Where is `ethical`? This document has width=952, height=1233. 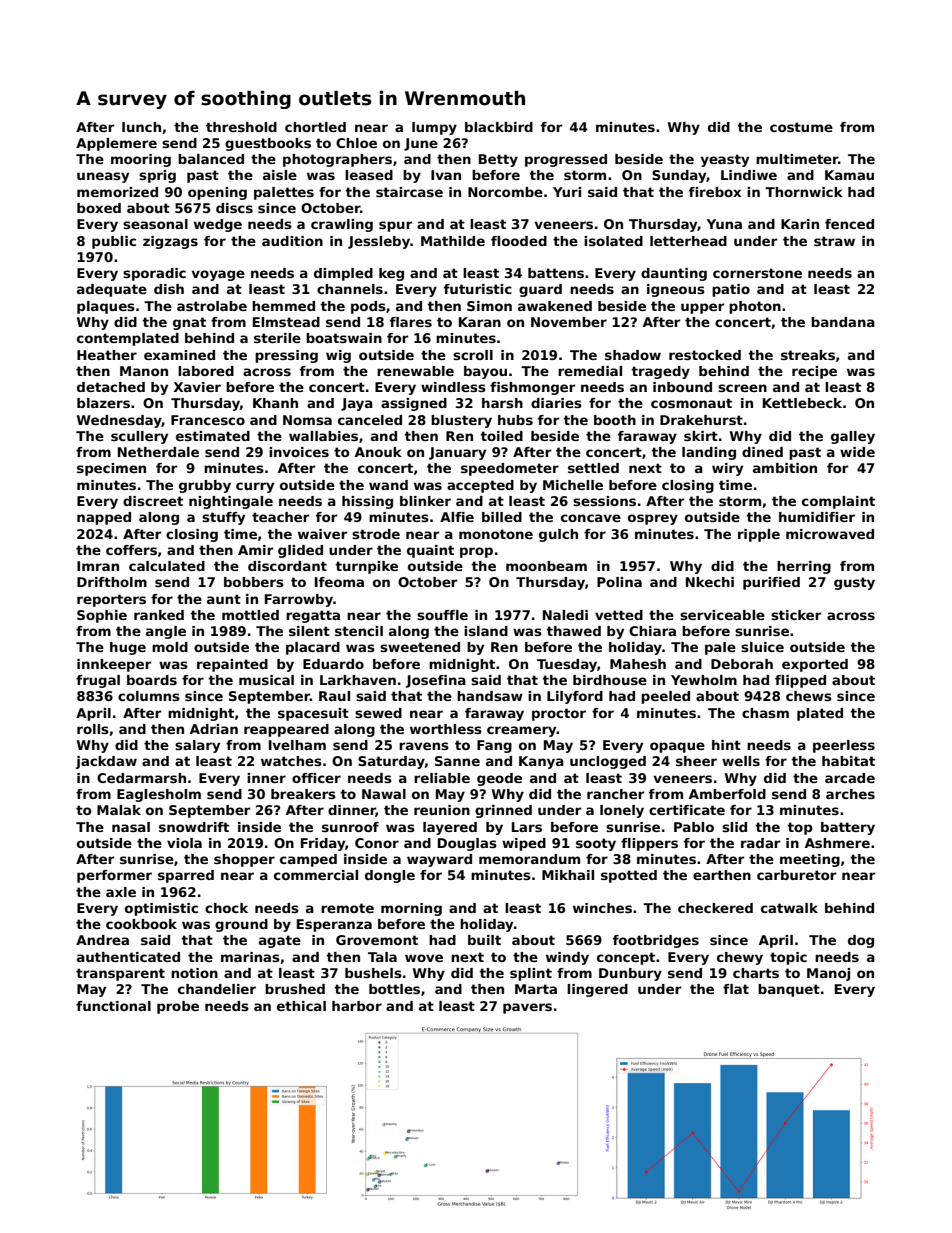 ethical is located at coordinates (301, 1006).
